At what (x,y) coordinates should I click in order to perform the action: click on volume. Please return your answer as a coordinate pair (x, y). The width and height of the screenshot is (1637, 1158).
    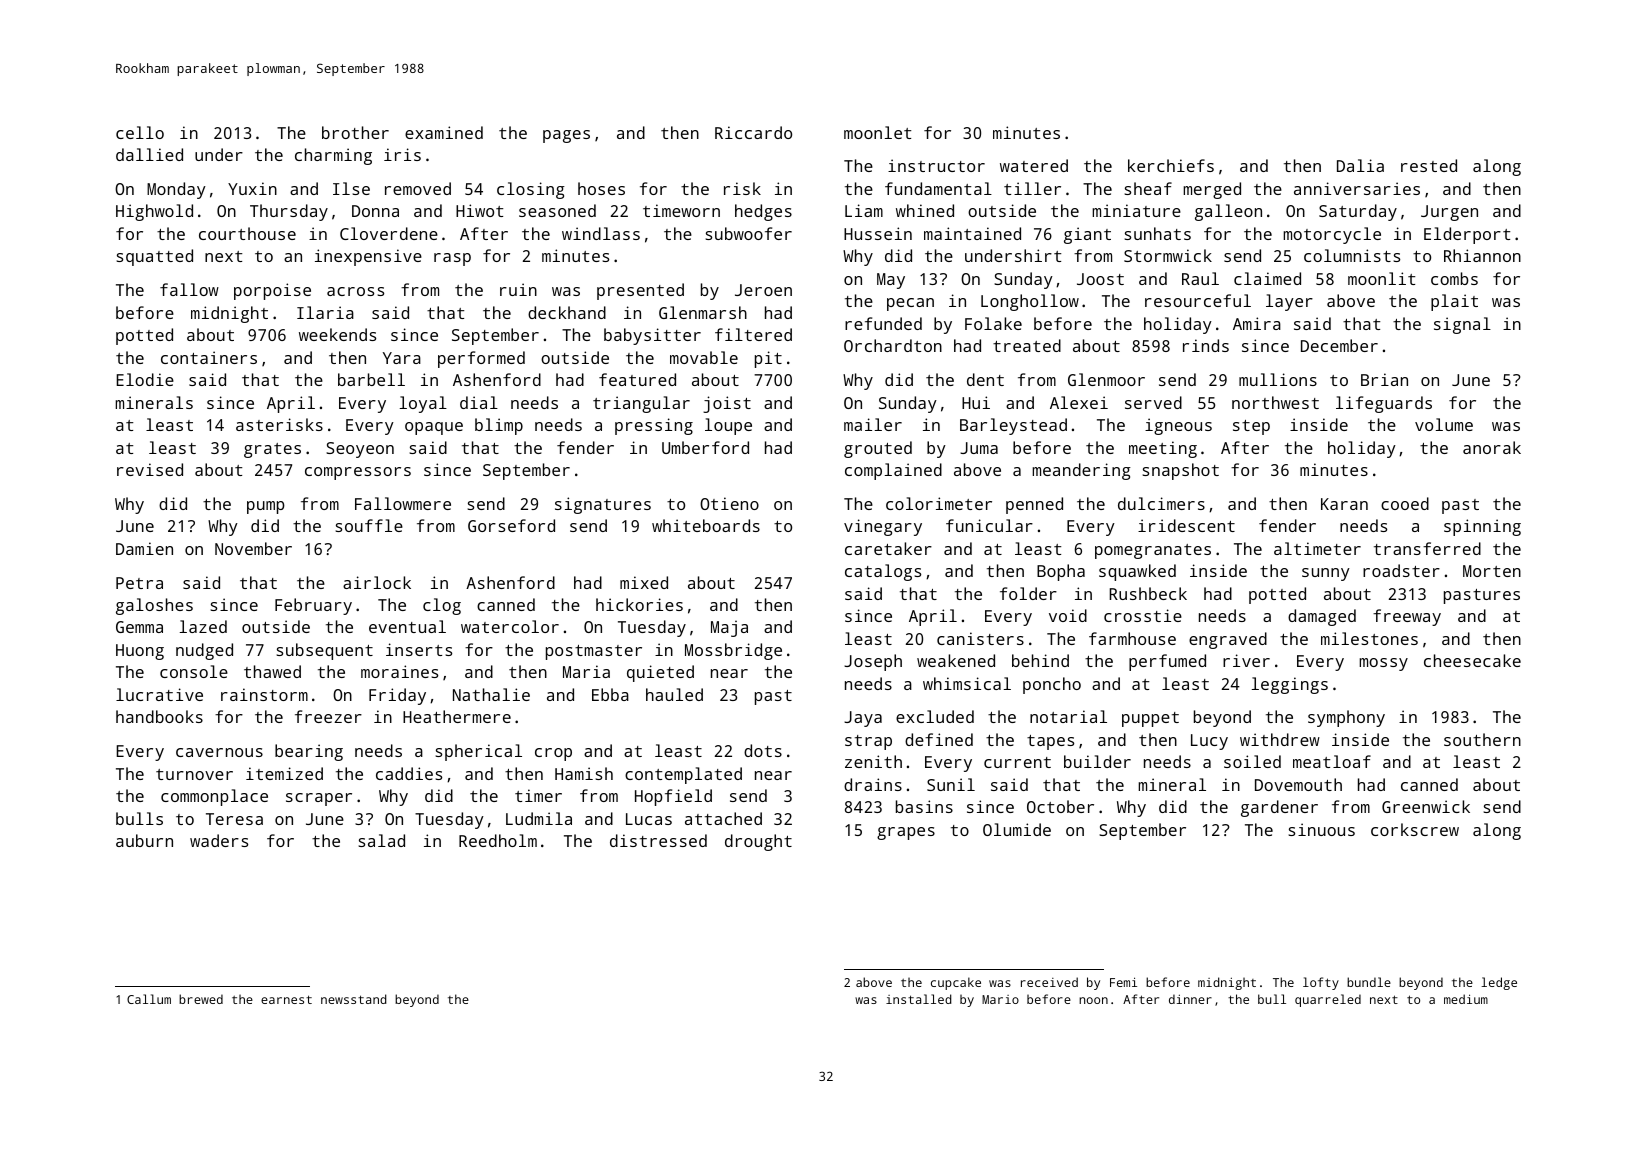
    Looking at the image, I should click on (1444, 424).
